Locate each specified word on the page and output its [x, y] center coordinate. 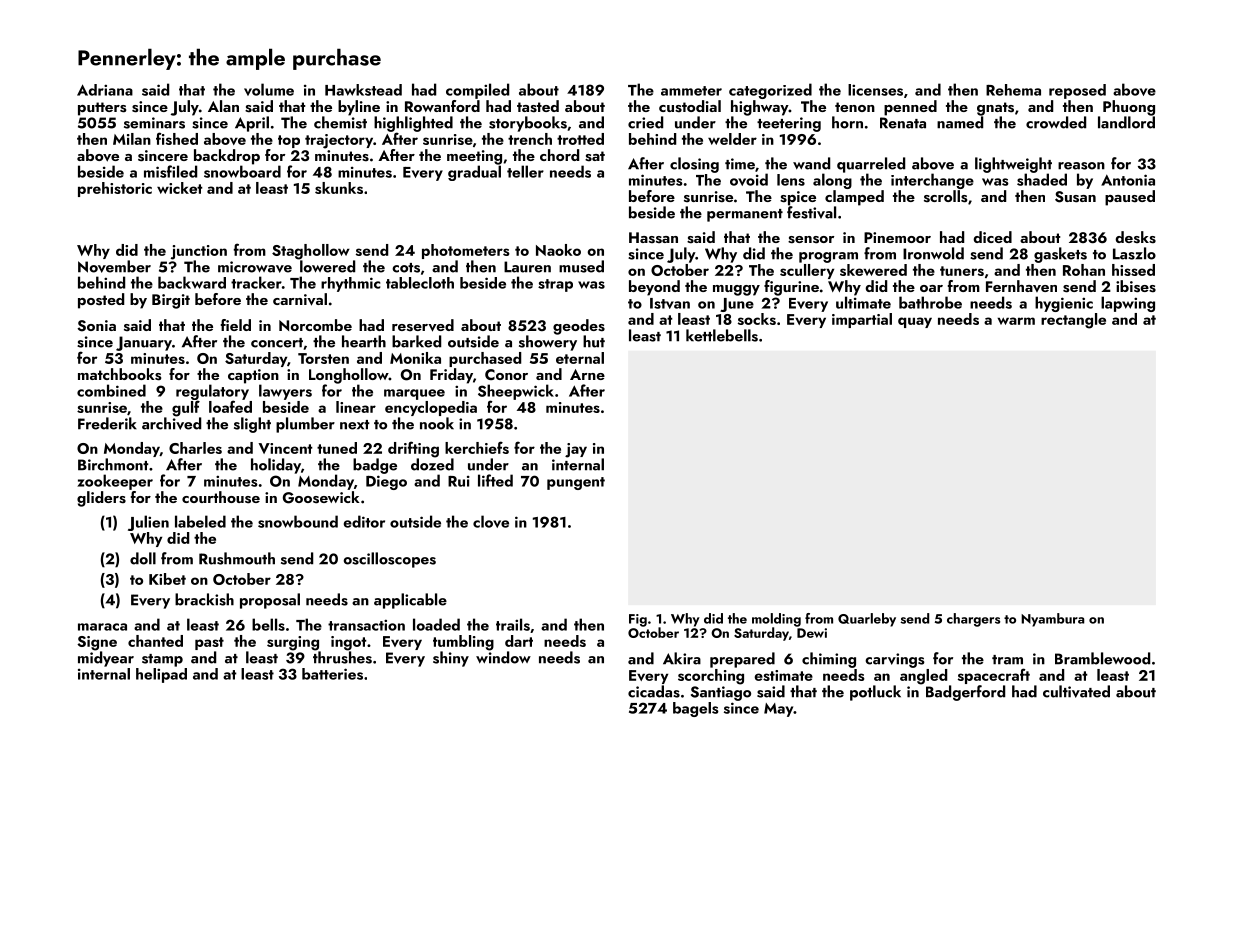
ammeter [691, 91]
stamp [162, 660]
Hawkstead [363, 90]
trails [513, 624]
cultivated [1076, 691]
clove [491, 521]
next [355, 425]
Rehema [1013, 90]
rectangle [1073, 321]
